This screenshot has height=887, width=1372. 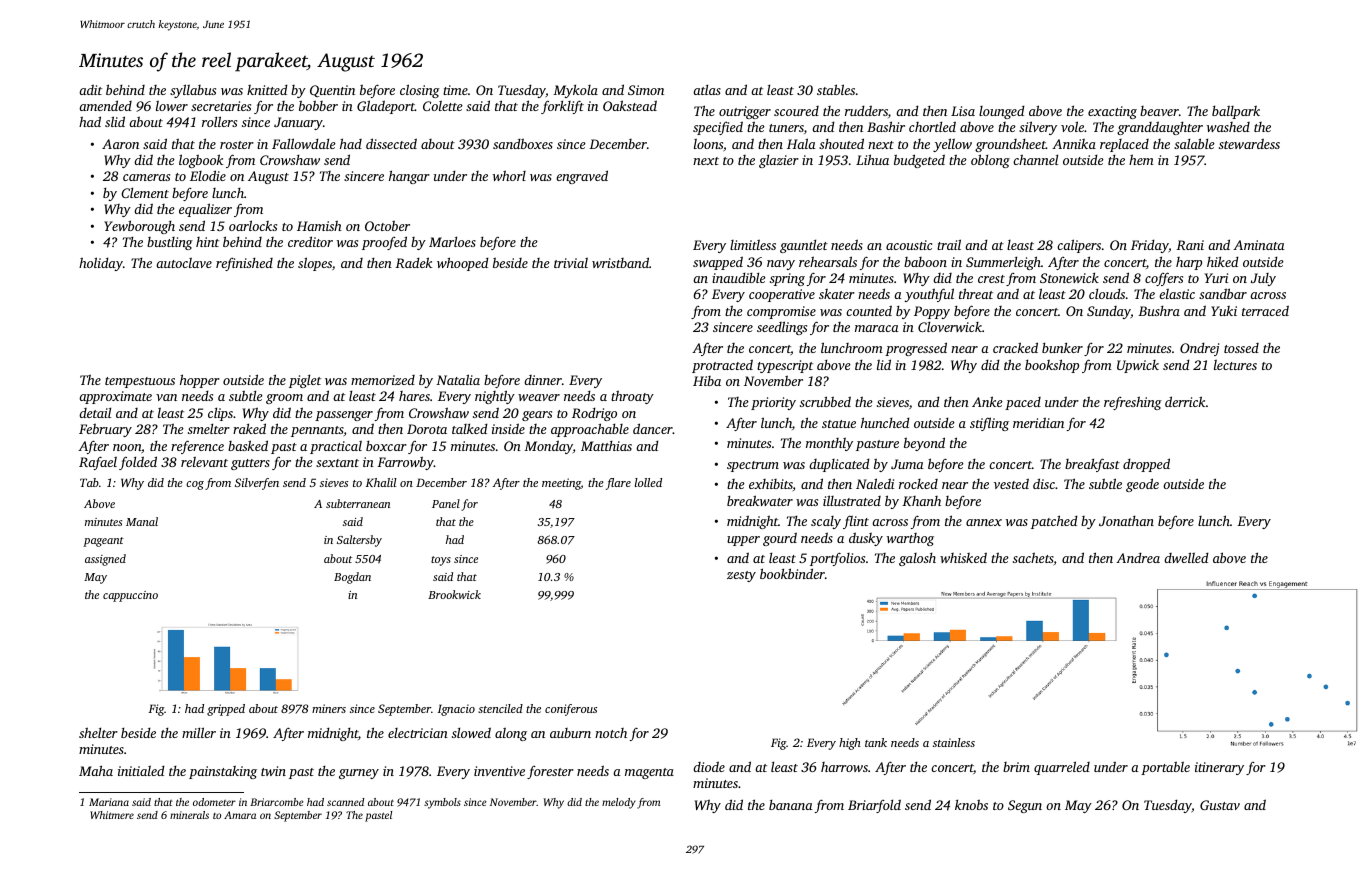 I want to click on memorized, so click(x=383, y=380).
